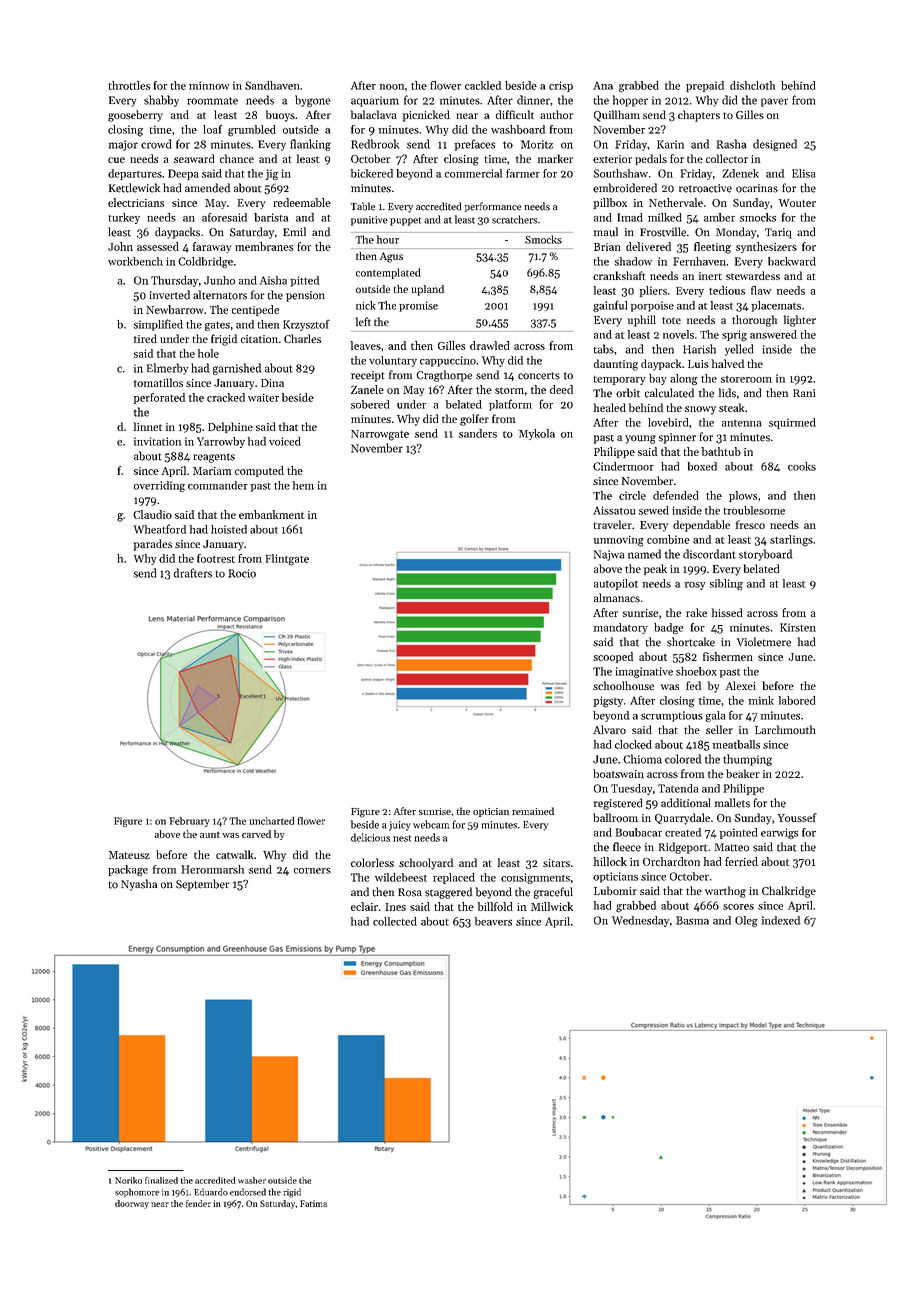  What do you see at coordinates (399, 826) in the page?
I see `juicy` at bounding box center [399, 826].
